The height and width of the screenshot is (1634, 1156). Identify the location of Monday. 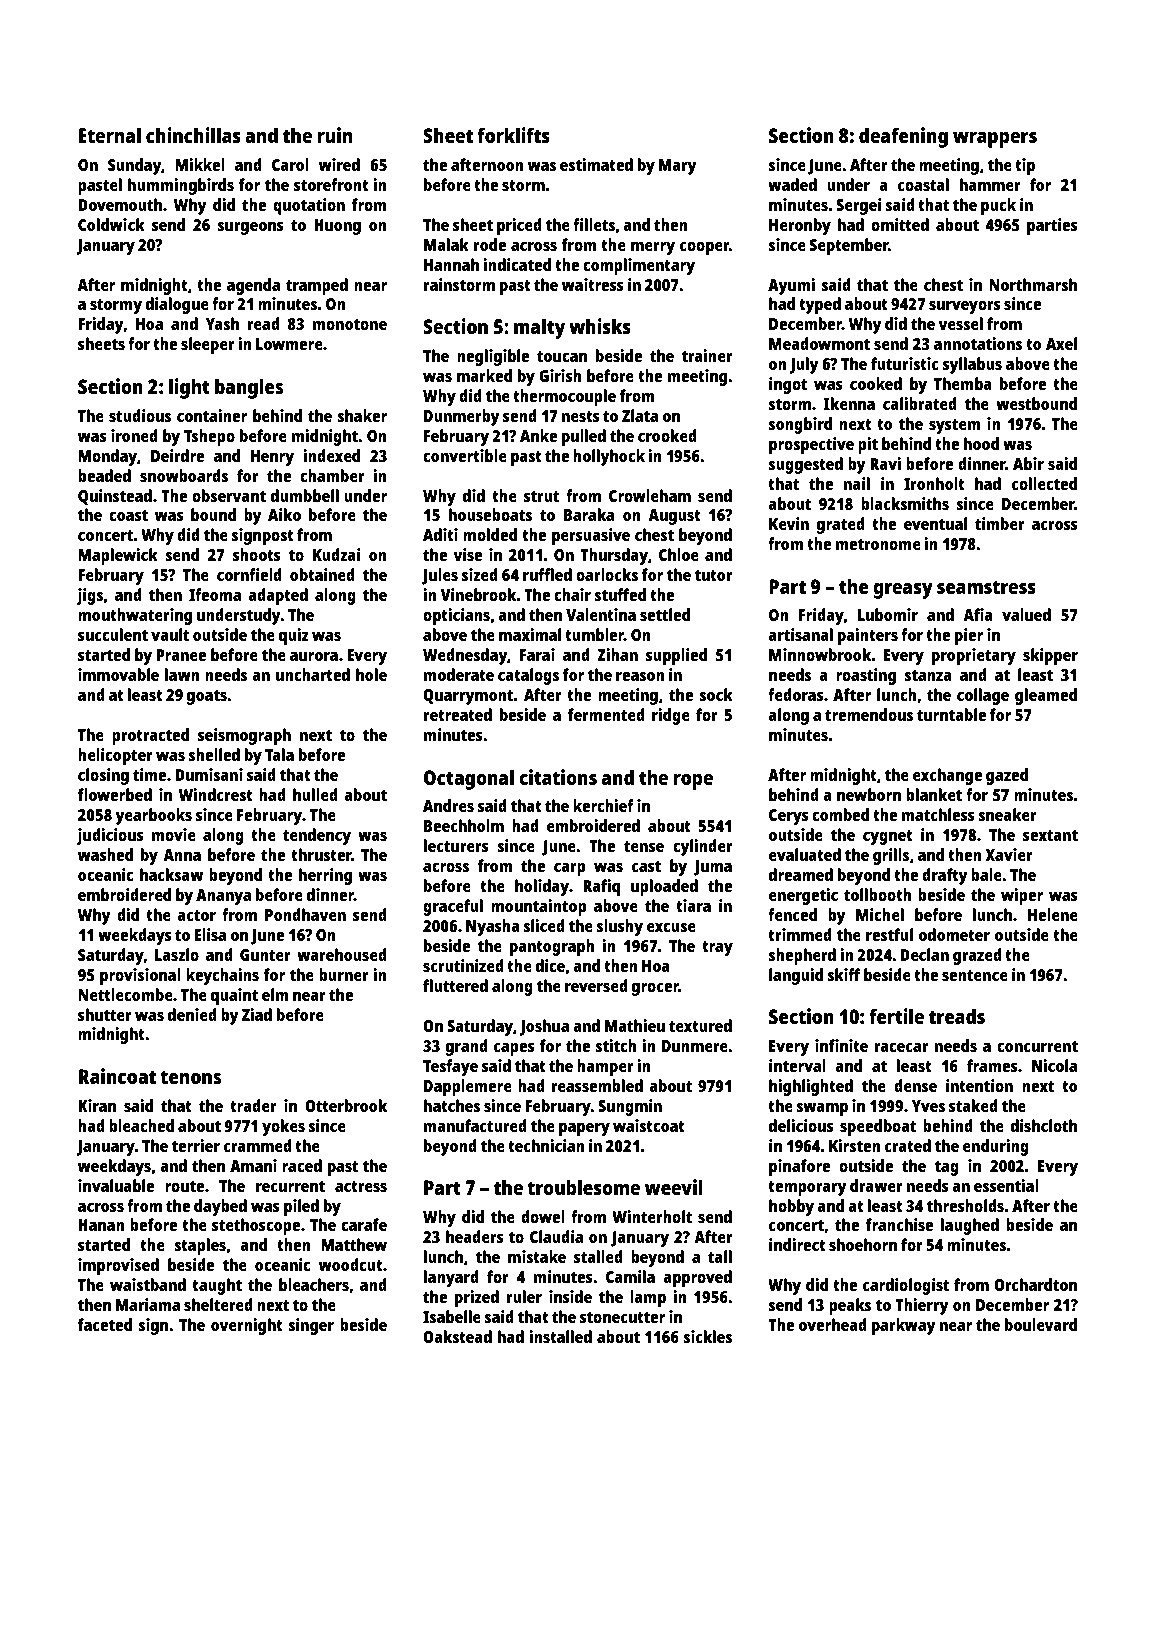
(107, 457).
